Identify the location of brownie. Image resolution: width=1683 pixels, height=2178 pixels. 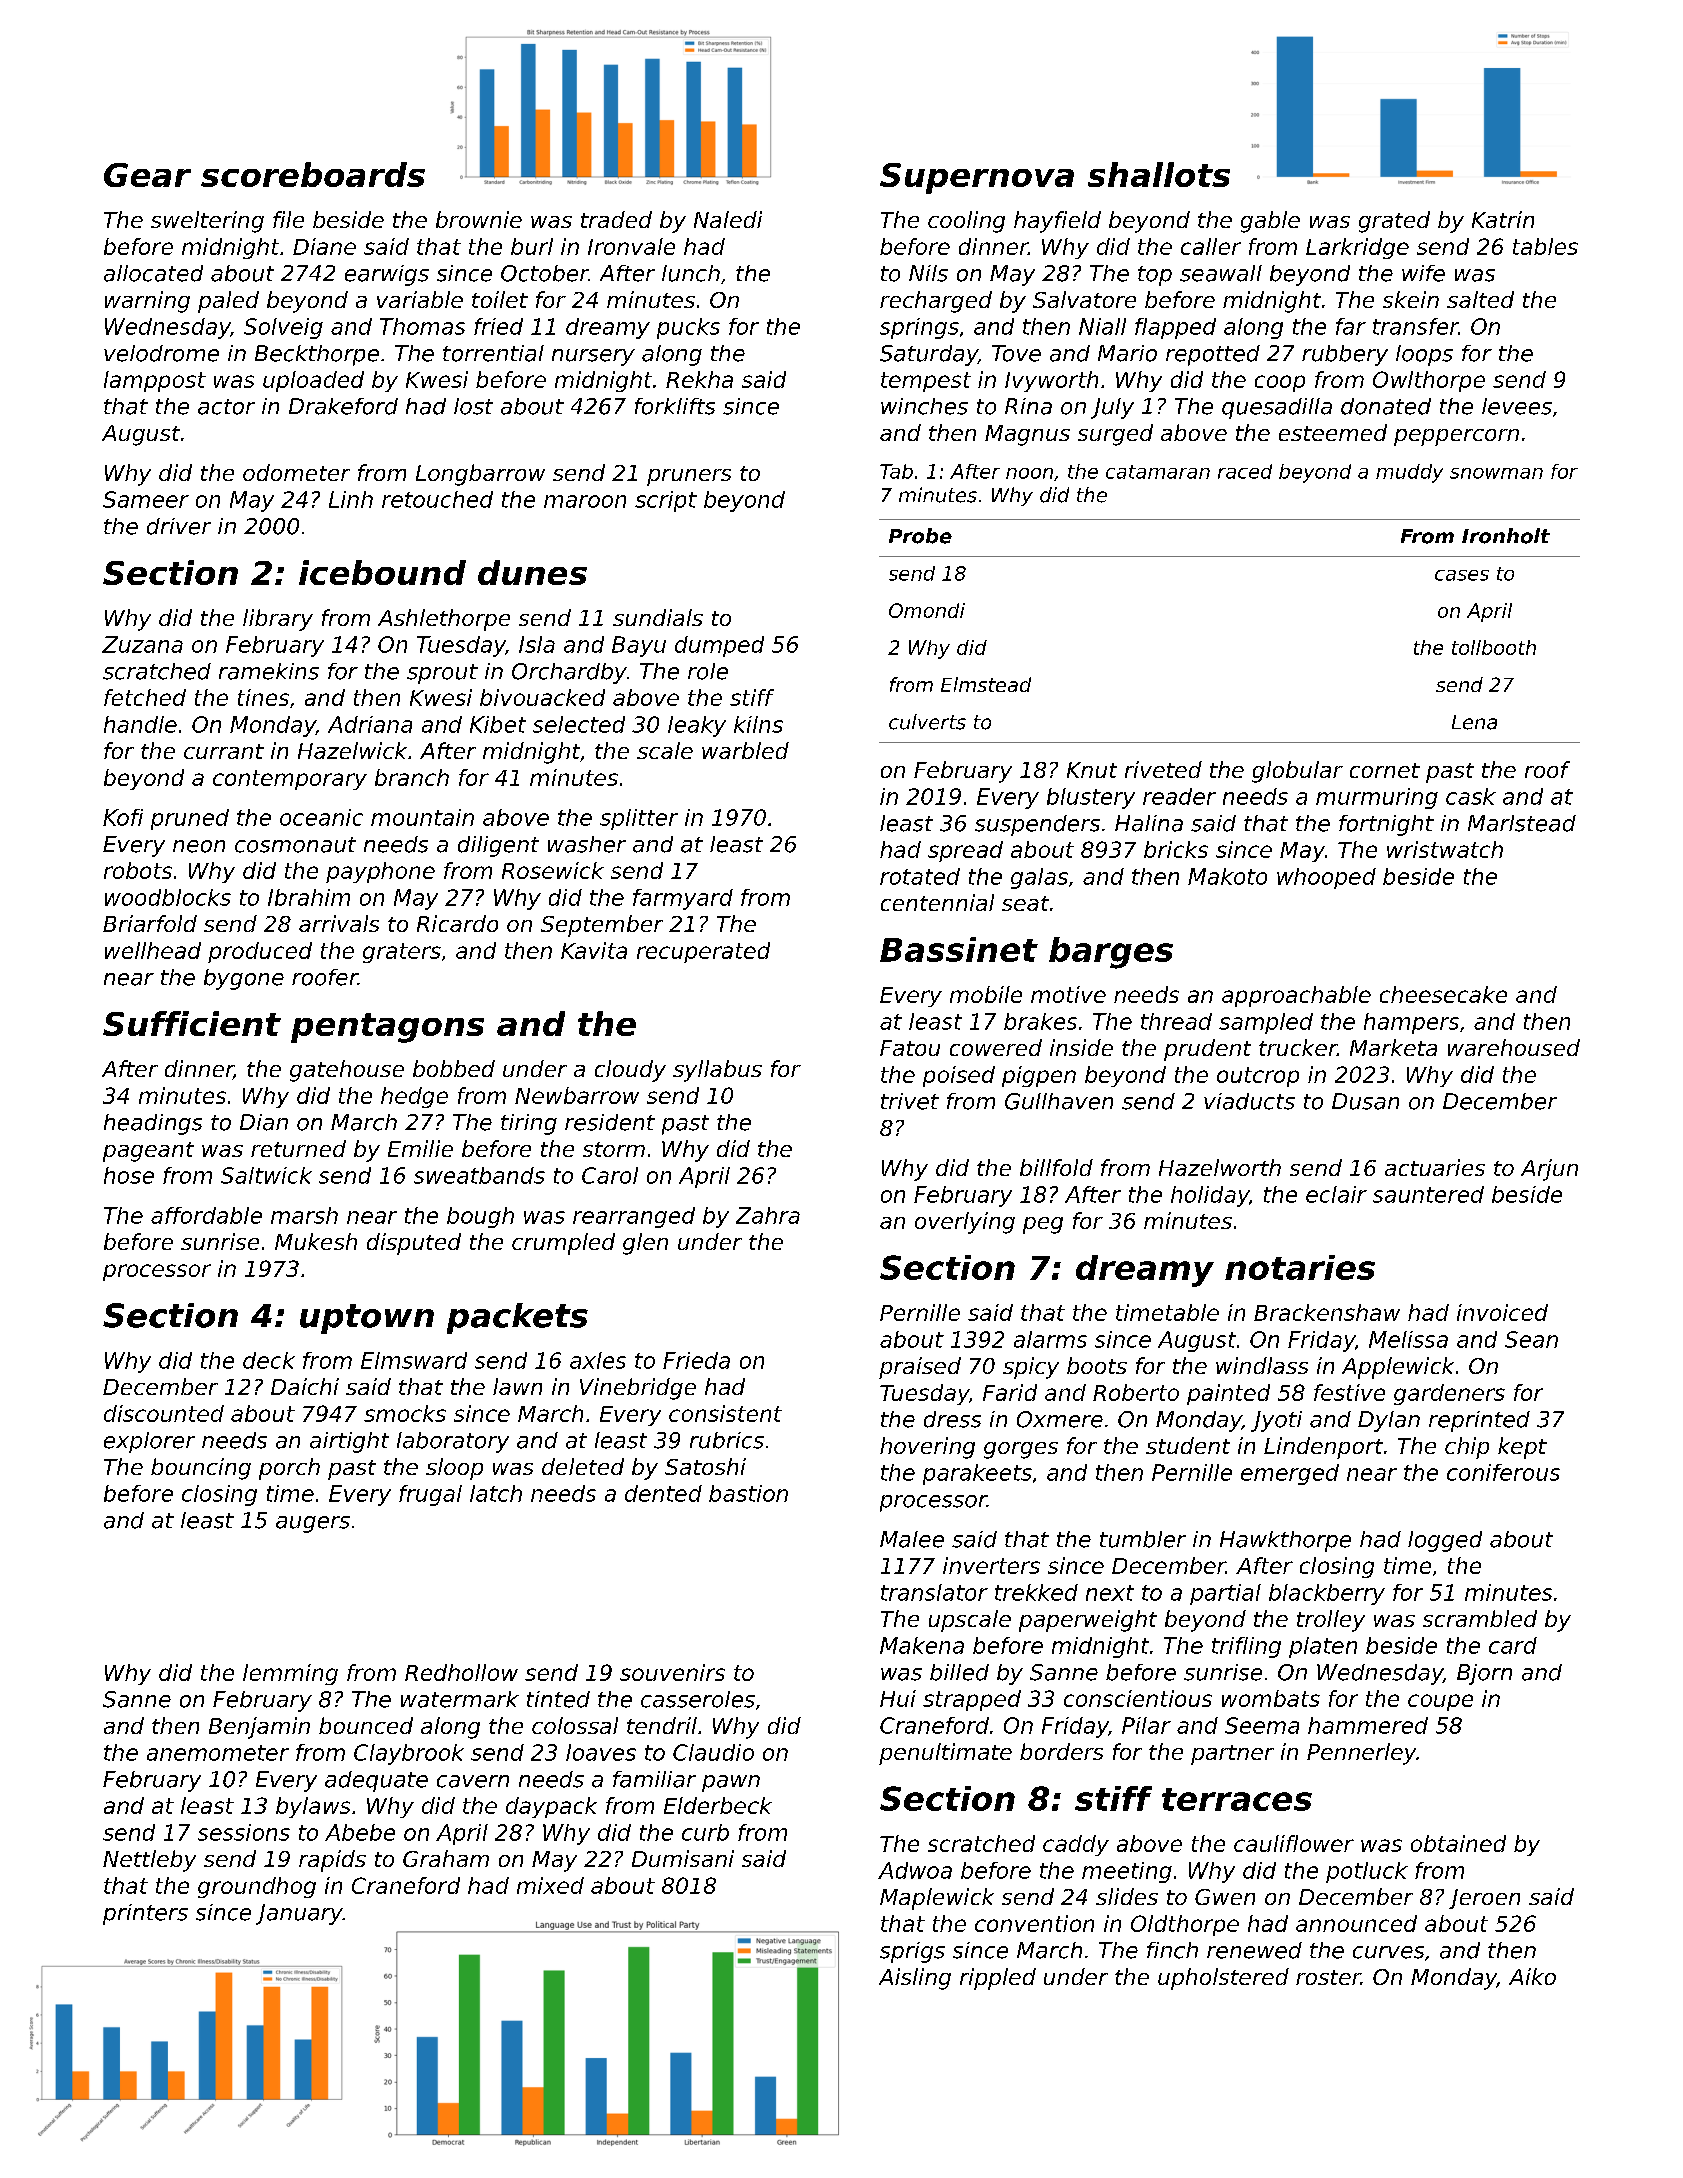
(479, 219).
